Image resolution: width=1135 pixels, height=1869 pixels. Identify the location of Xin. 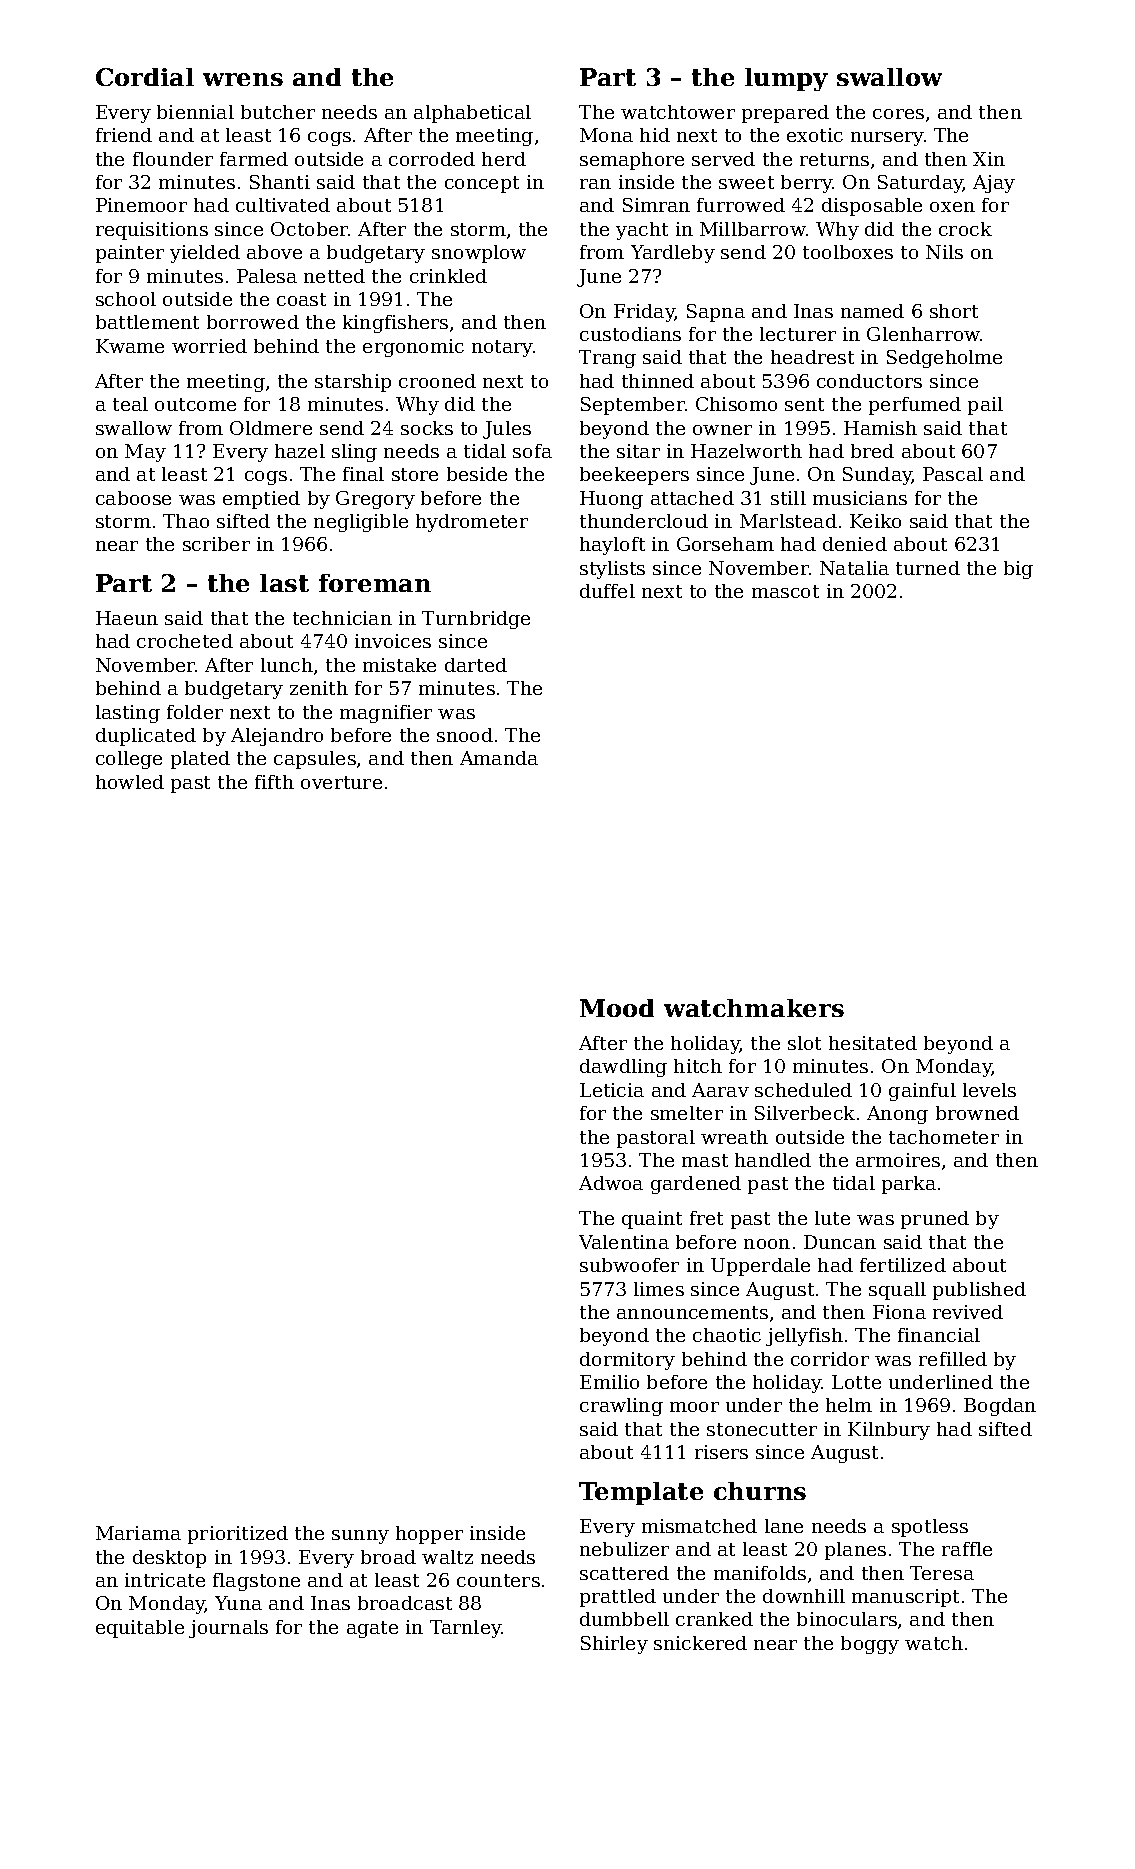
(989, 159).
